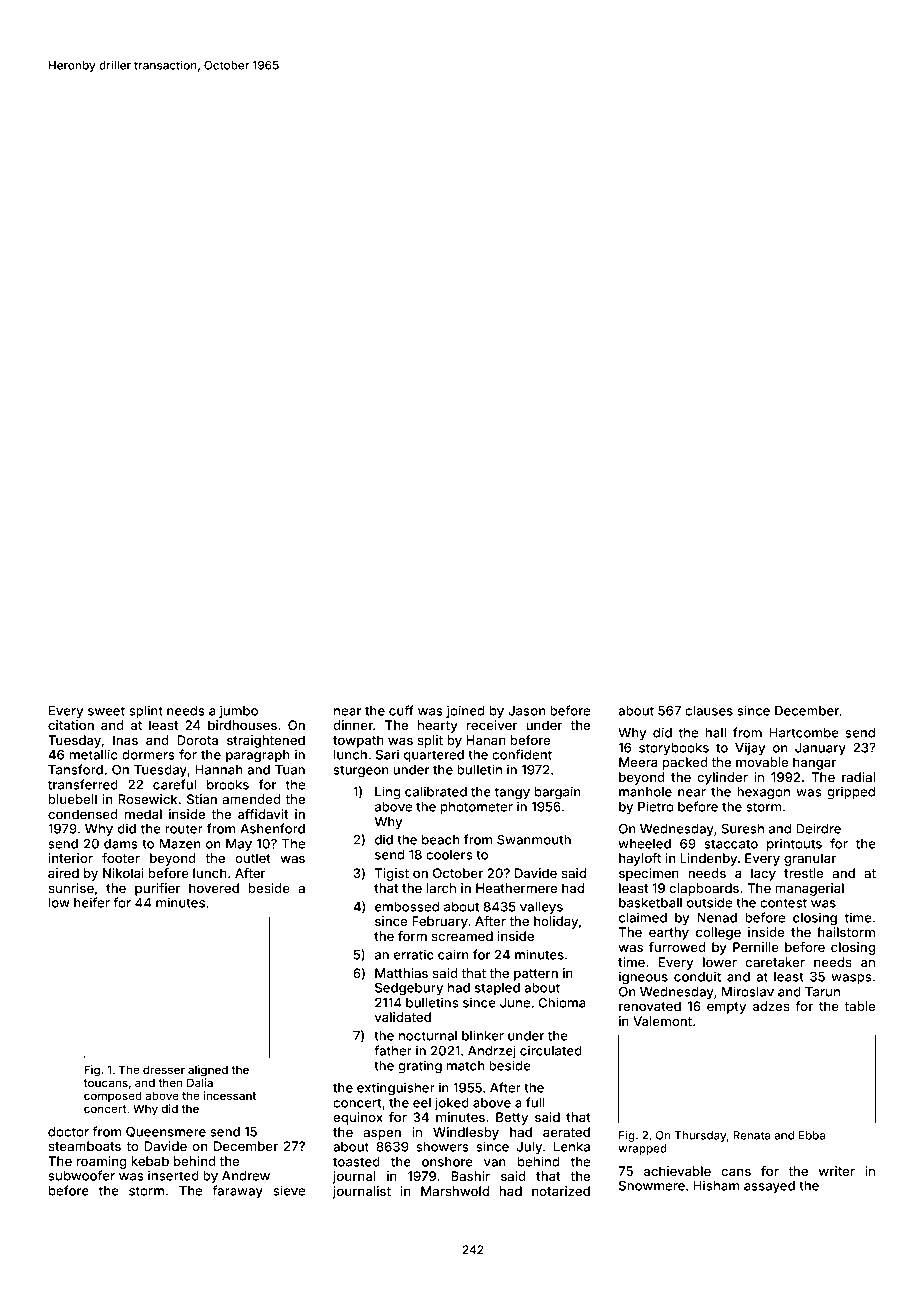 This screenshot has width=924, height=1308. What do you see at coordinates (266, 741) in the screenshot?
I see `straightened` at bounding box center [266, 741].
